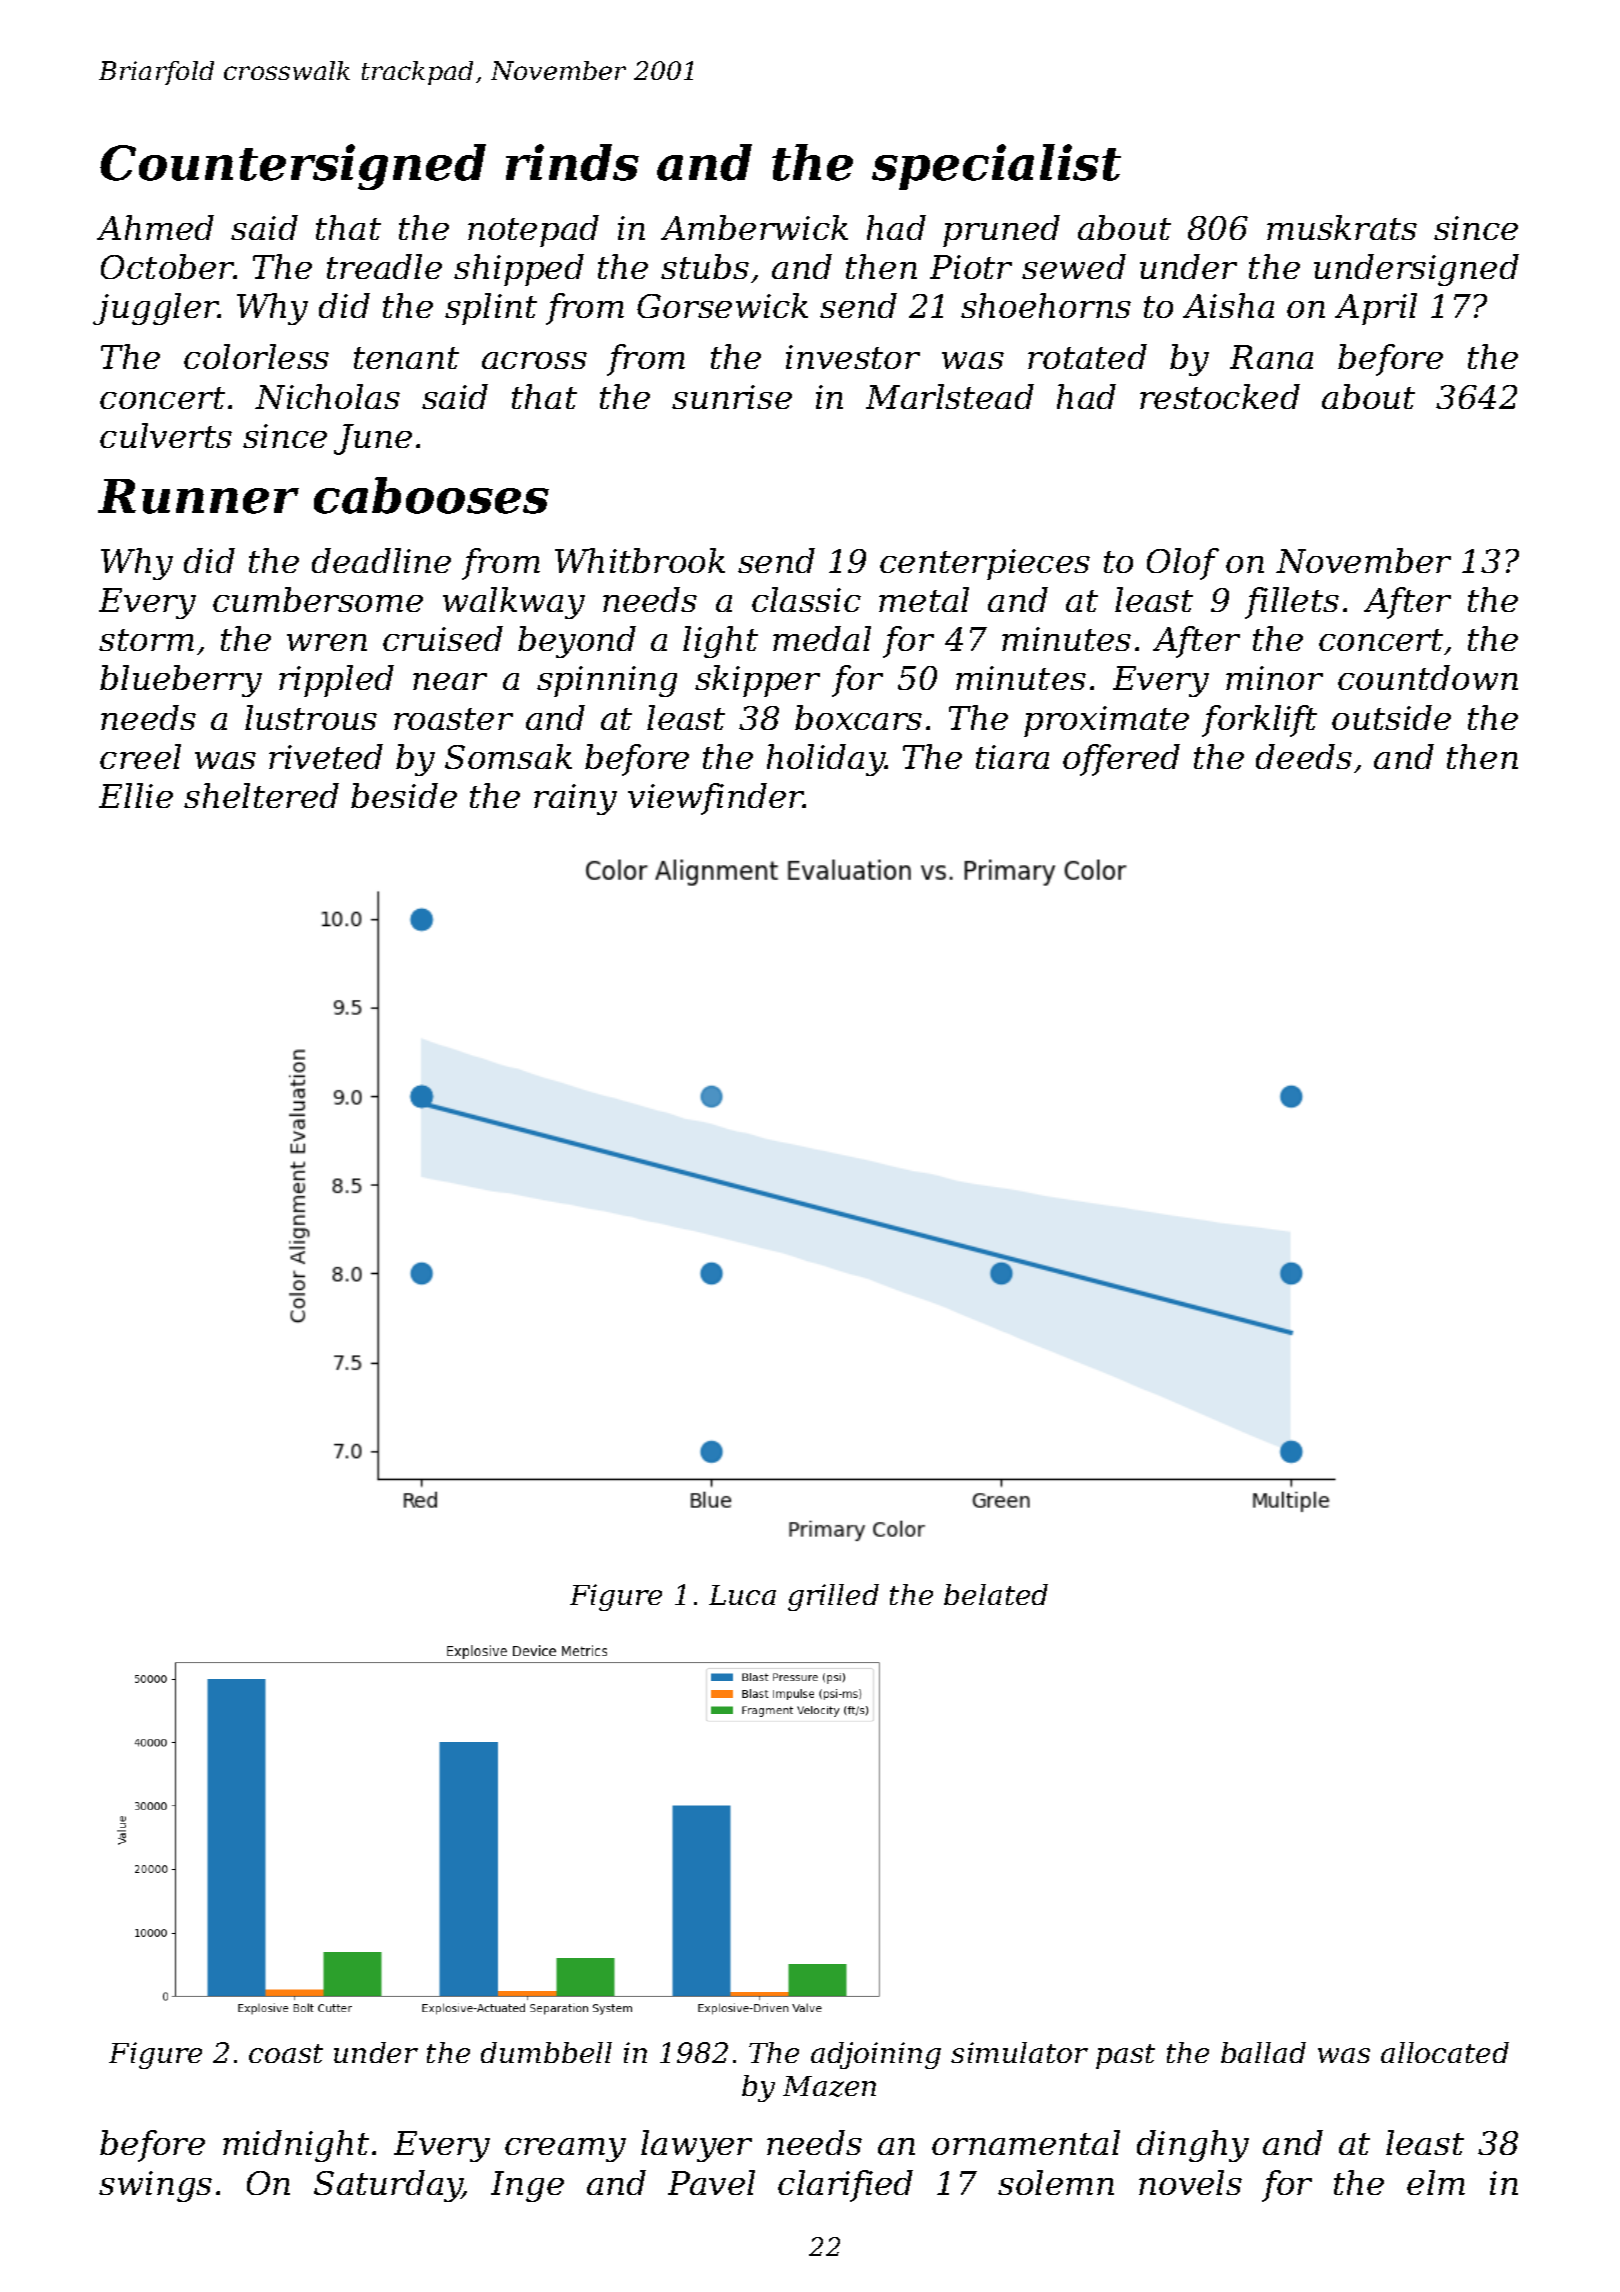 The height and width of the screenshot is (2292, 1620). Describe the element at coordinates (404, 795) in the screenshot. I see `beside` at that location.
